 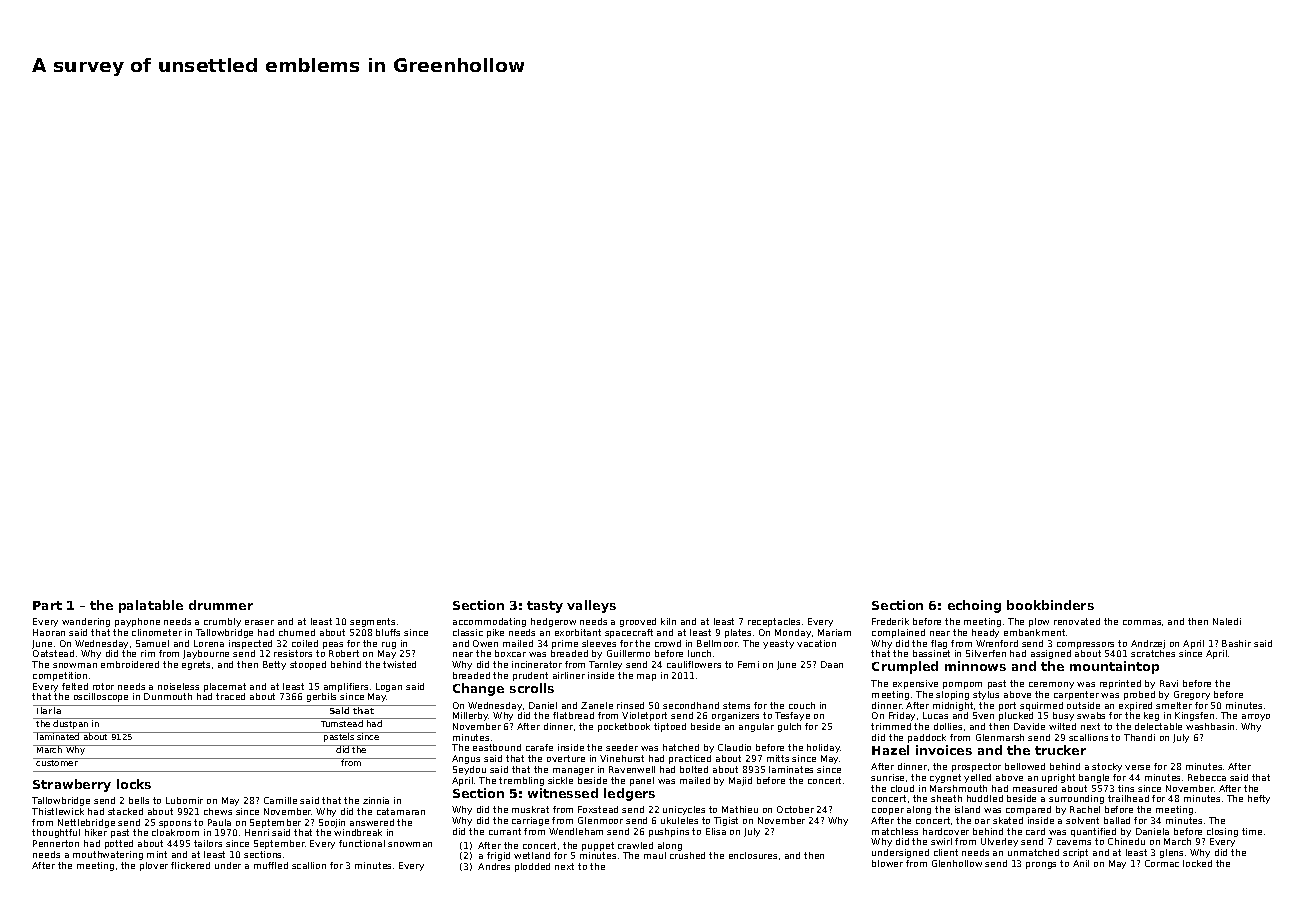 I want to click on plover, so click(x=154, y=866).
